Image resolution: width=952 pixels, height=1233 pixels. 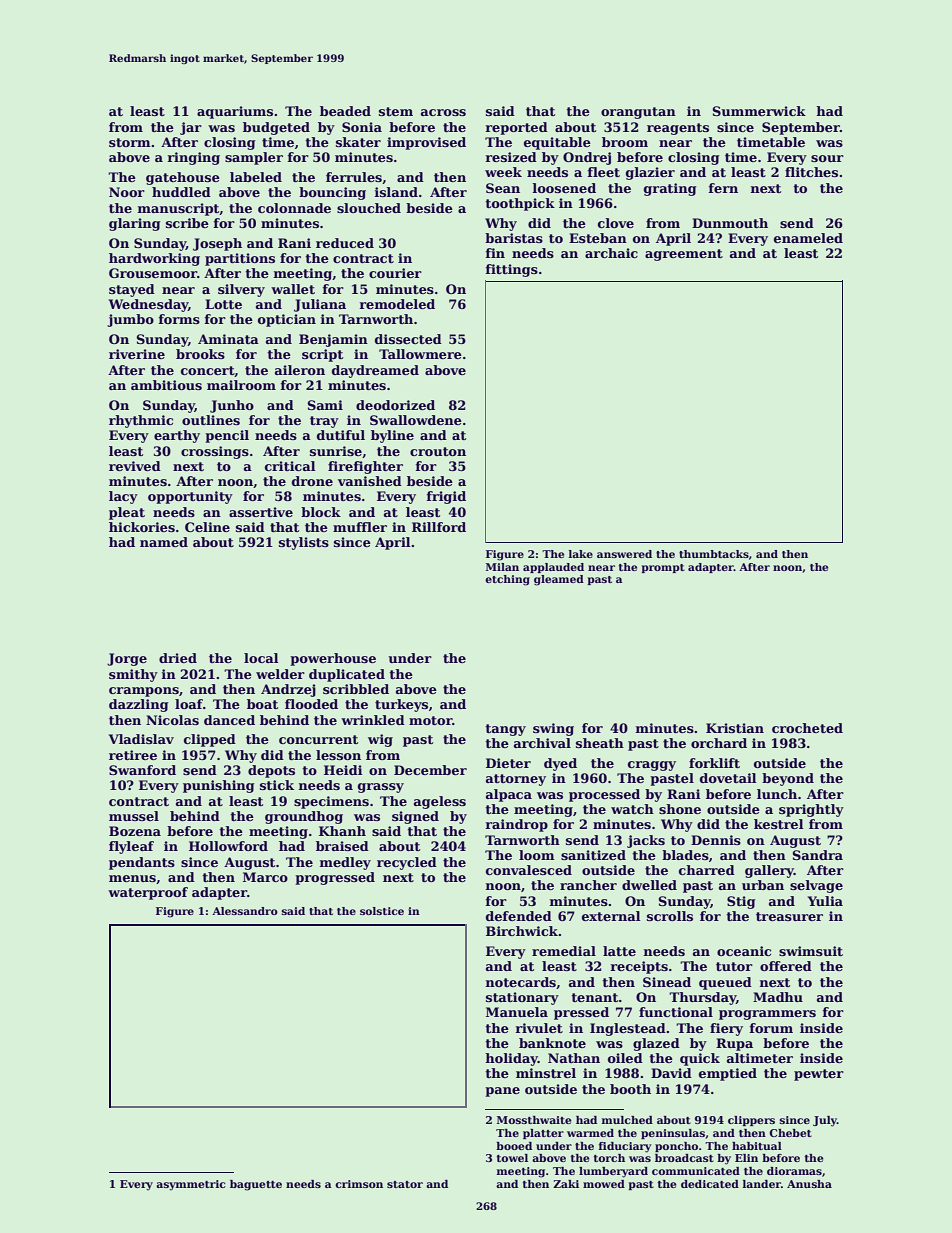 What do you see at coordinates (333, 659) in the image?
I see `powerhouse` at bounding box center [333, 659].
